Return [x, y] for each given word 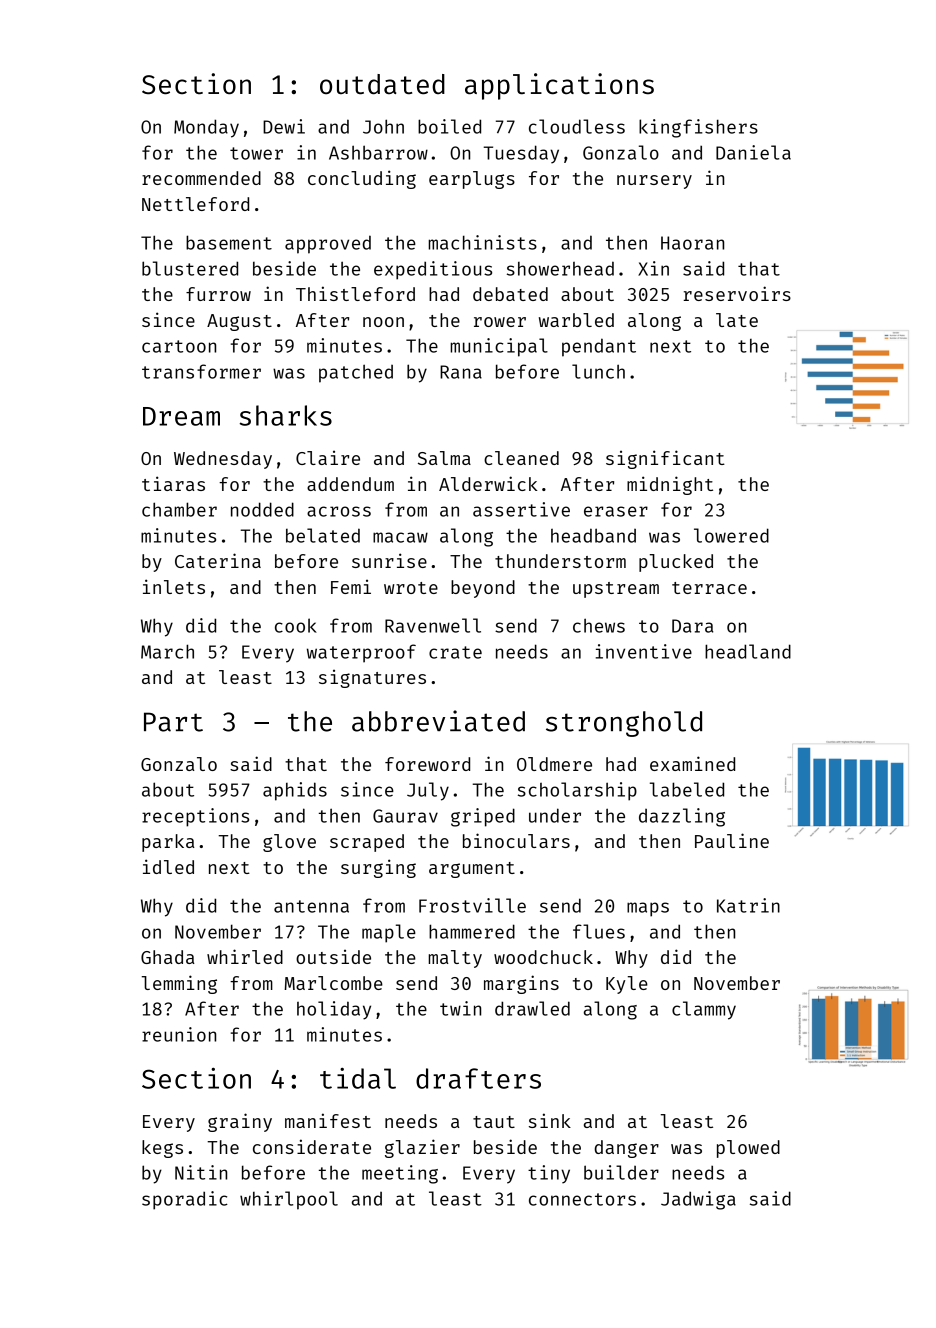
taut [494, 1122]
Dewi [284, 126]
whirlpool [289, 1200]
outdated [382, 84]
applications [559, 86]
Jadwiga [698, 1200]
